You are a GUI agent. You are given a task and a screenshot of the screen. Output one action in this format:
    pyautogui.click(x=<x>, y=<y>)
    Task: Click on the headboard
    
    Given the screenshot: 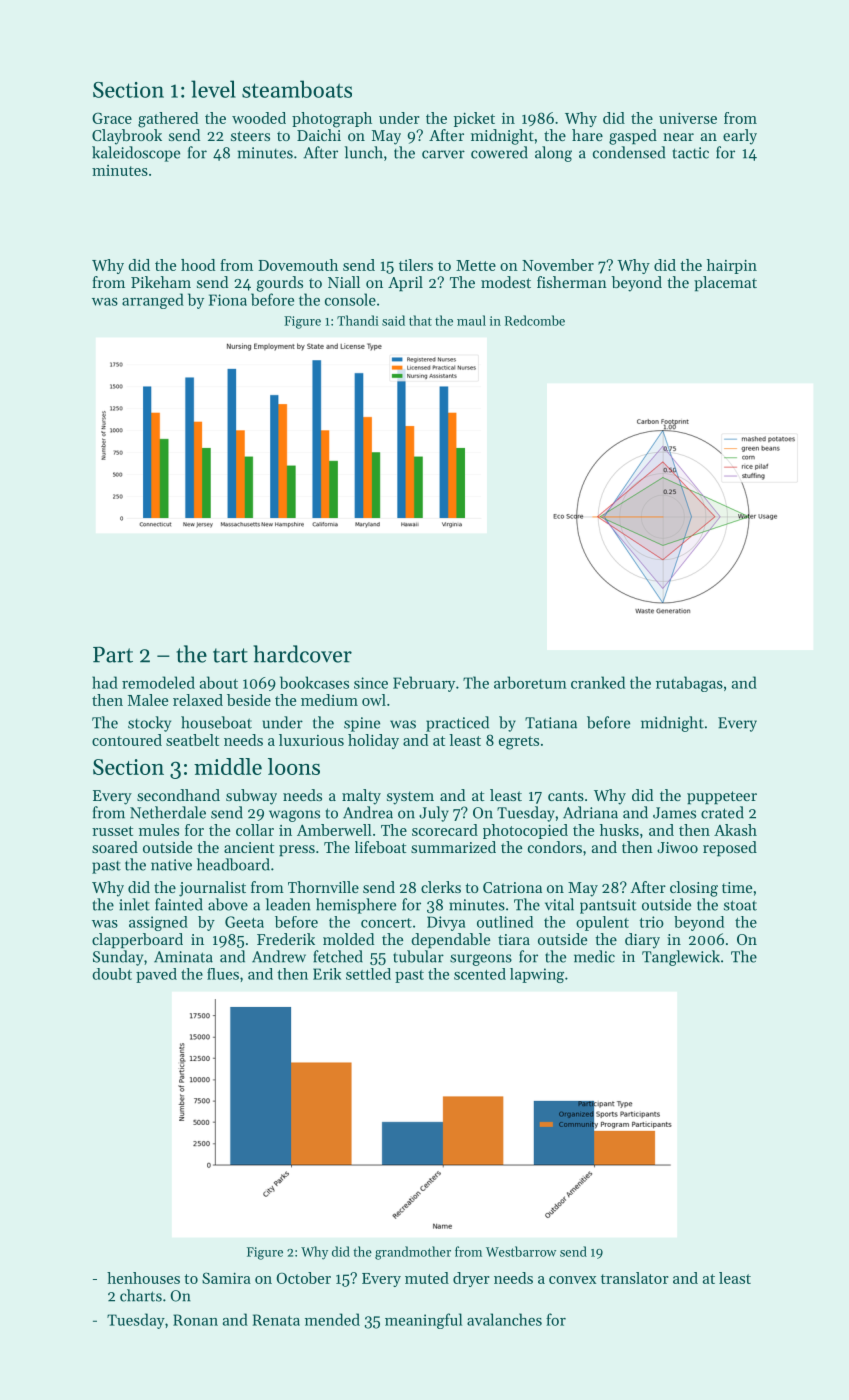 What is the action you would take?
    pyautogui.click(x=233, y=864)
